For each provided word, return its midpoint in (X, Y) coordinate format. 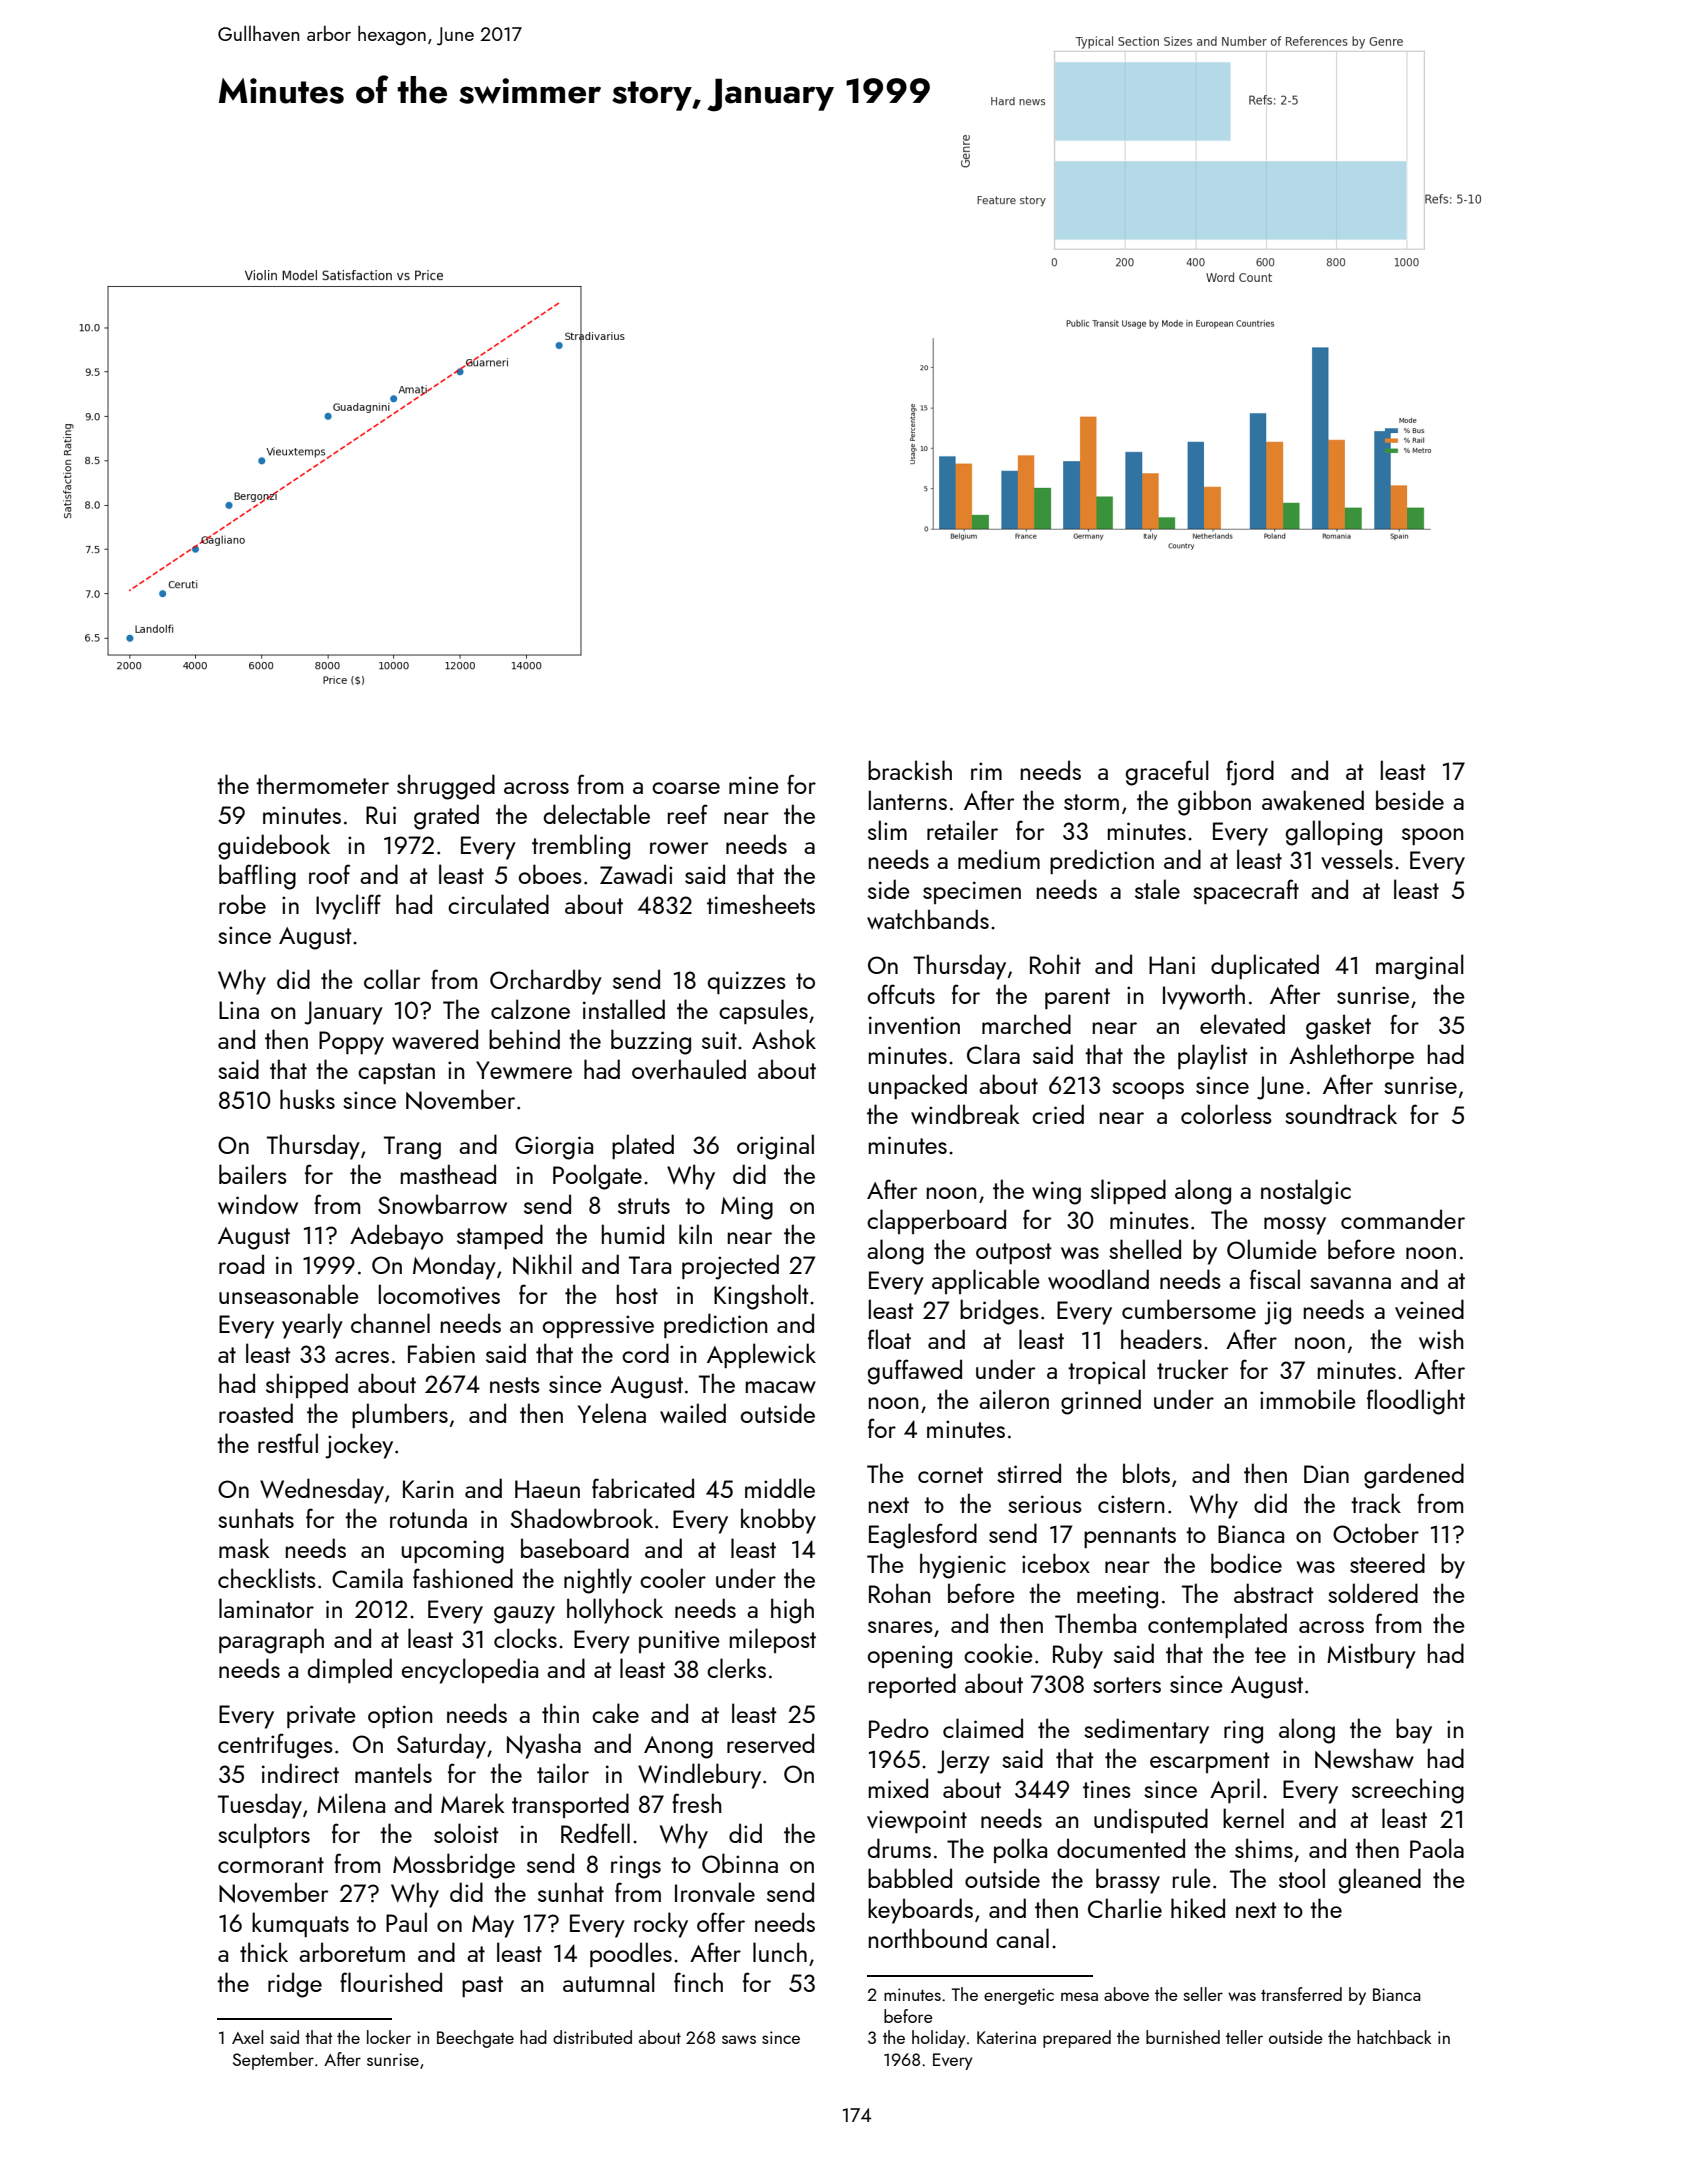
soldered (1373, 1593)
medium (999, 859)
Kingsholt (761, 1297)
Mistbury (1371, 1656)
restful (288, 1443)
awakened (1313, 800)
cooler (673, 1578)
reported (912, 1685)
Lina (239, 1010)
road (241, 1264)
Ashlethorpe (1351, 1056)
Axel (247, 2037)
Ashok (784, 1039)
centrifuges (275, 1746)
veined (1429, 1309)
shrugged (446, 787)
